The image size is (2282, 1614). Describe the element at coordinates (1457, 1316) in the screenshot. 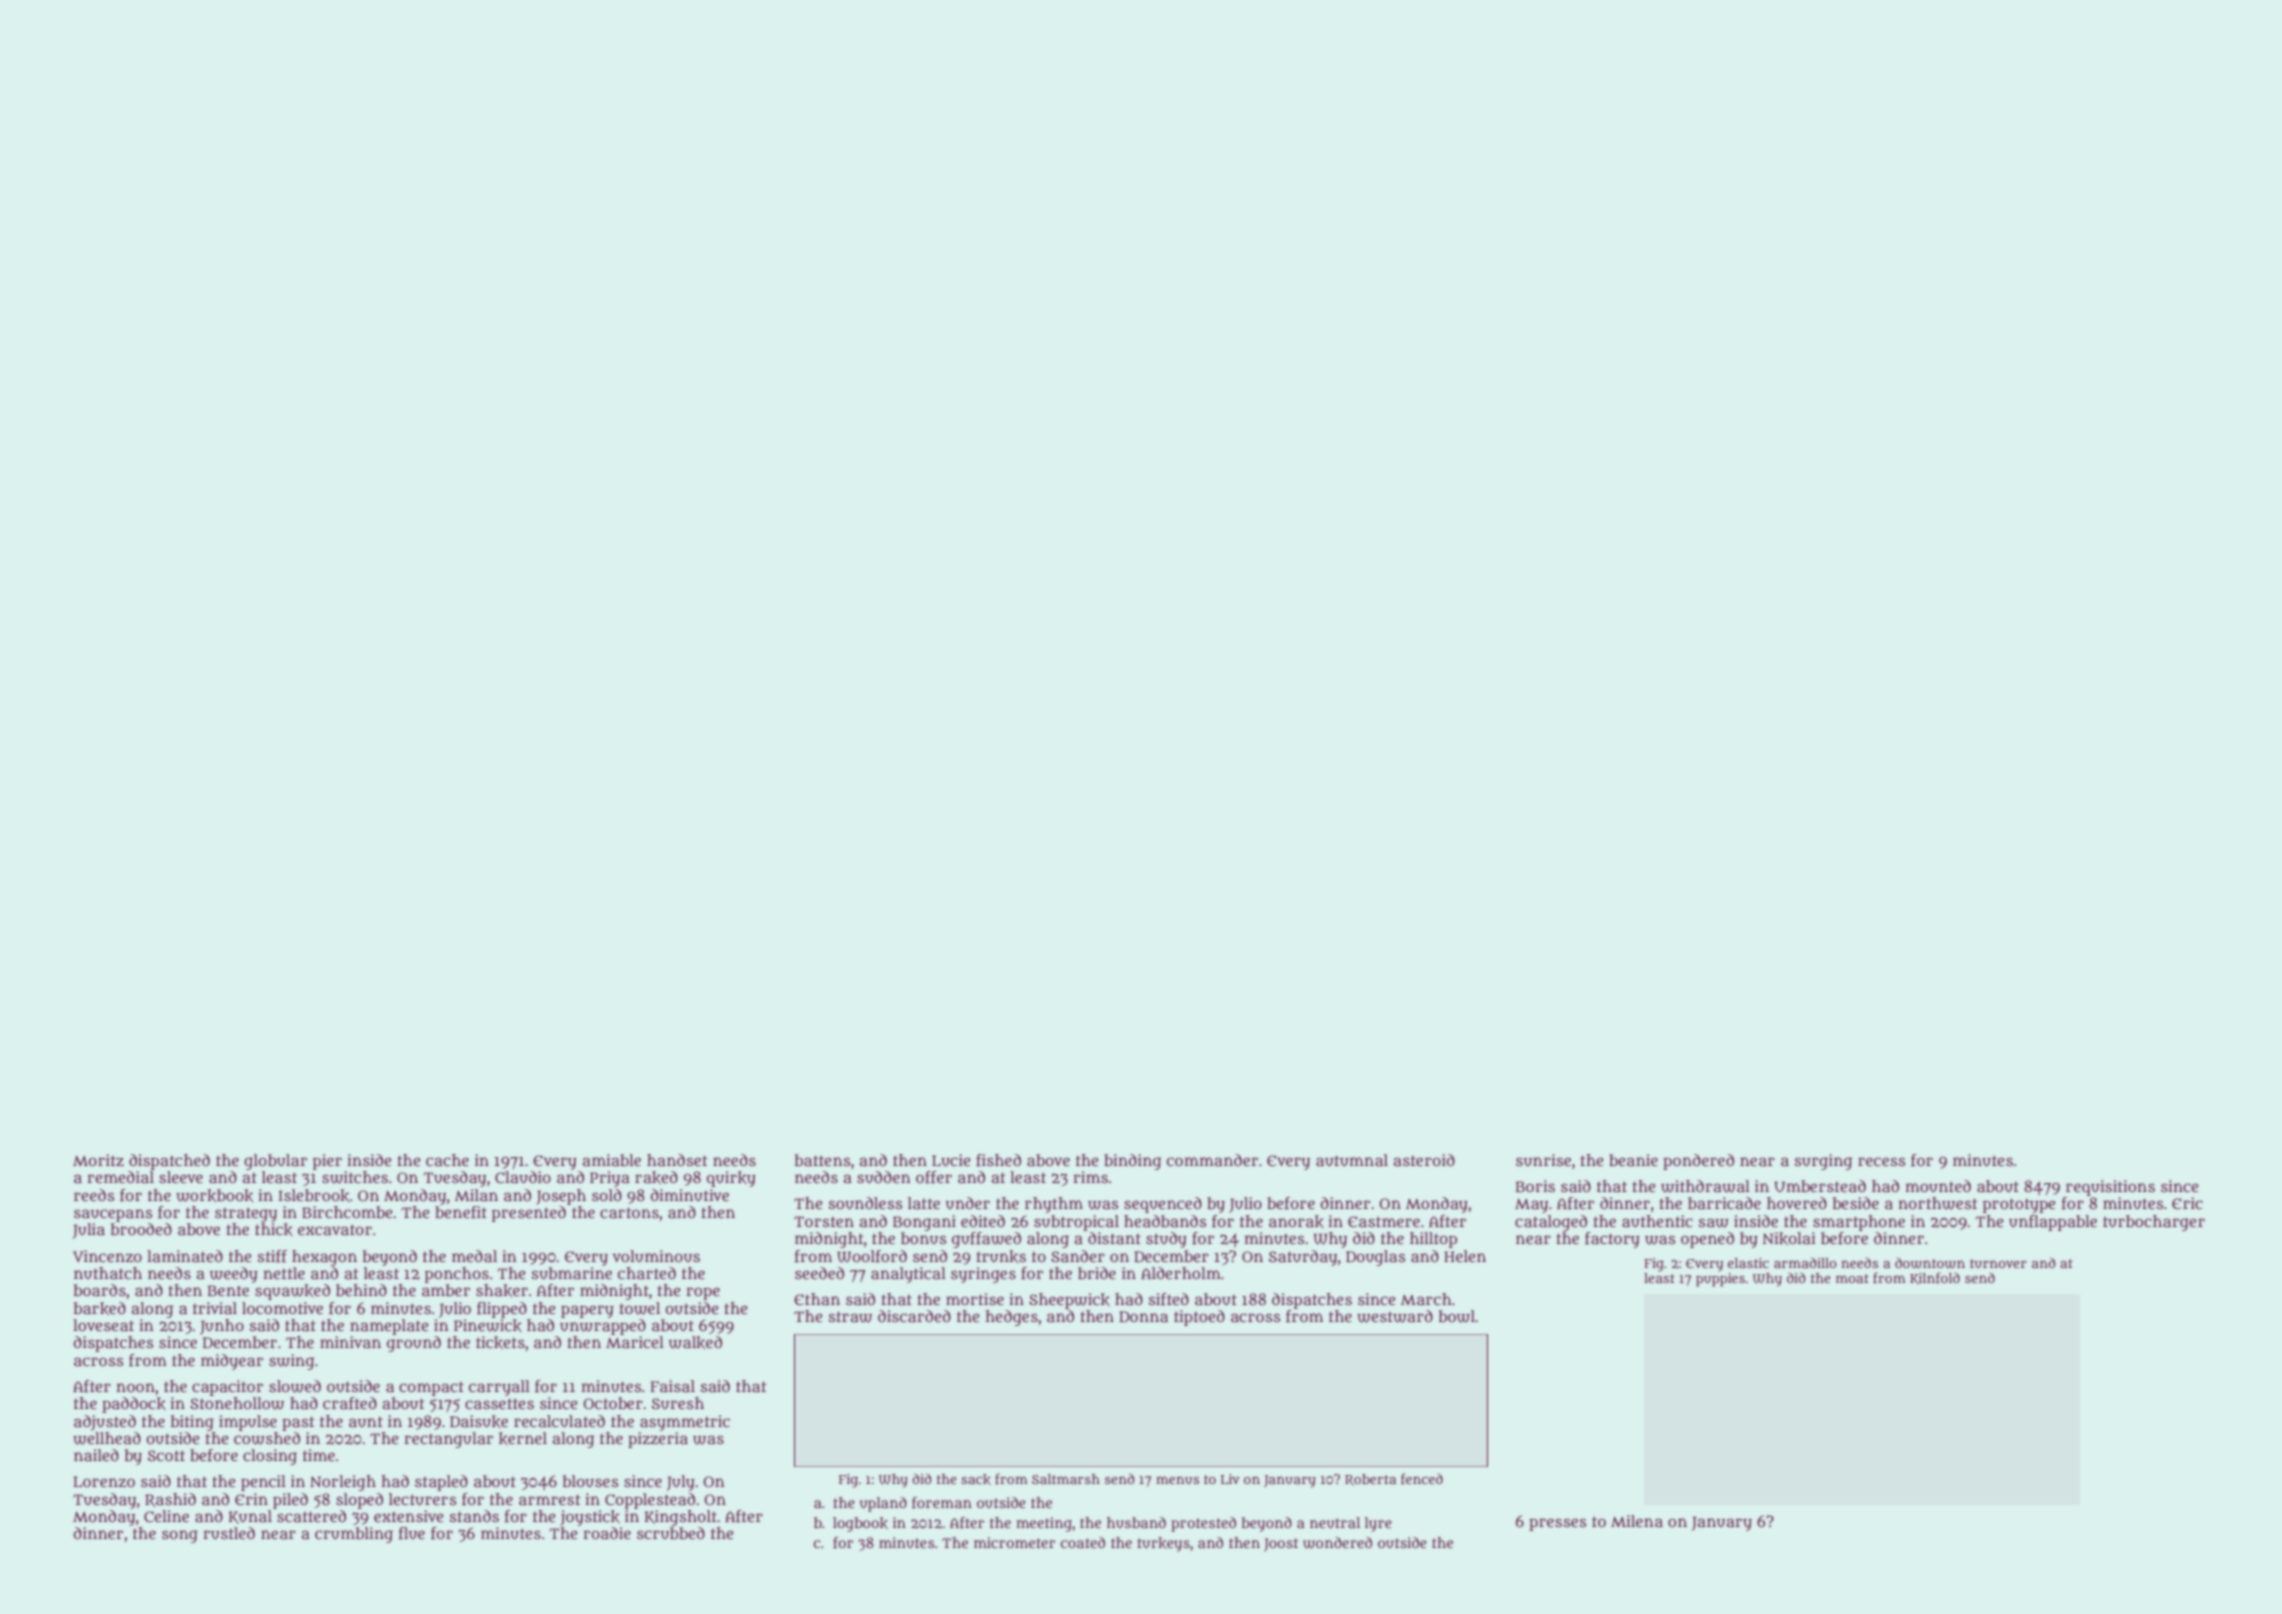

I see `bowl` at that location.
